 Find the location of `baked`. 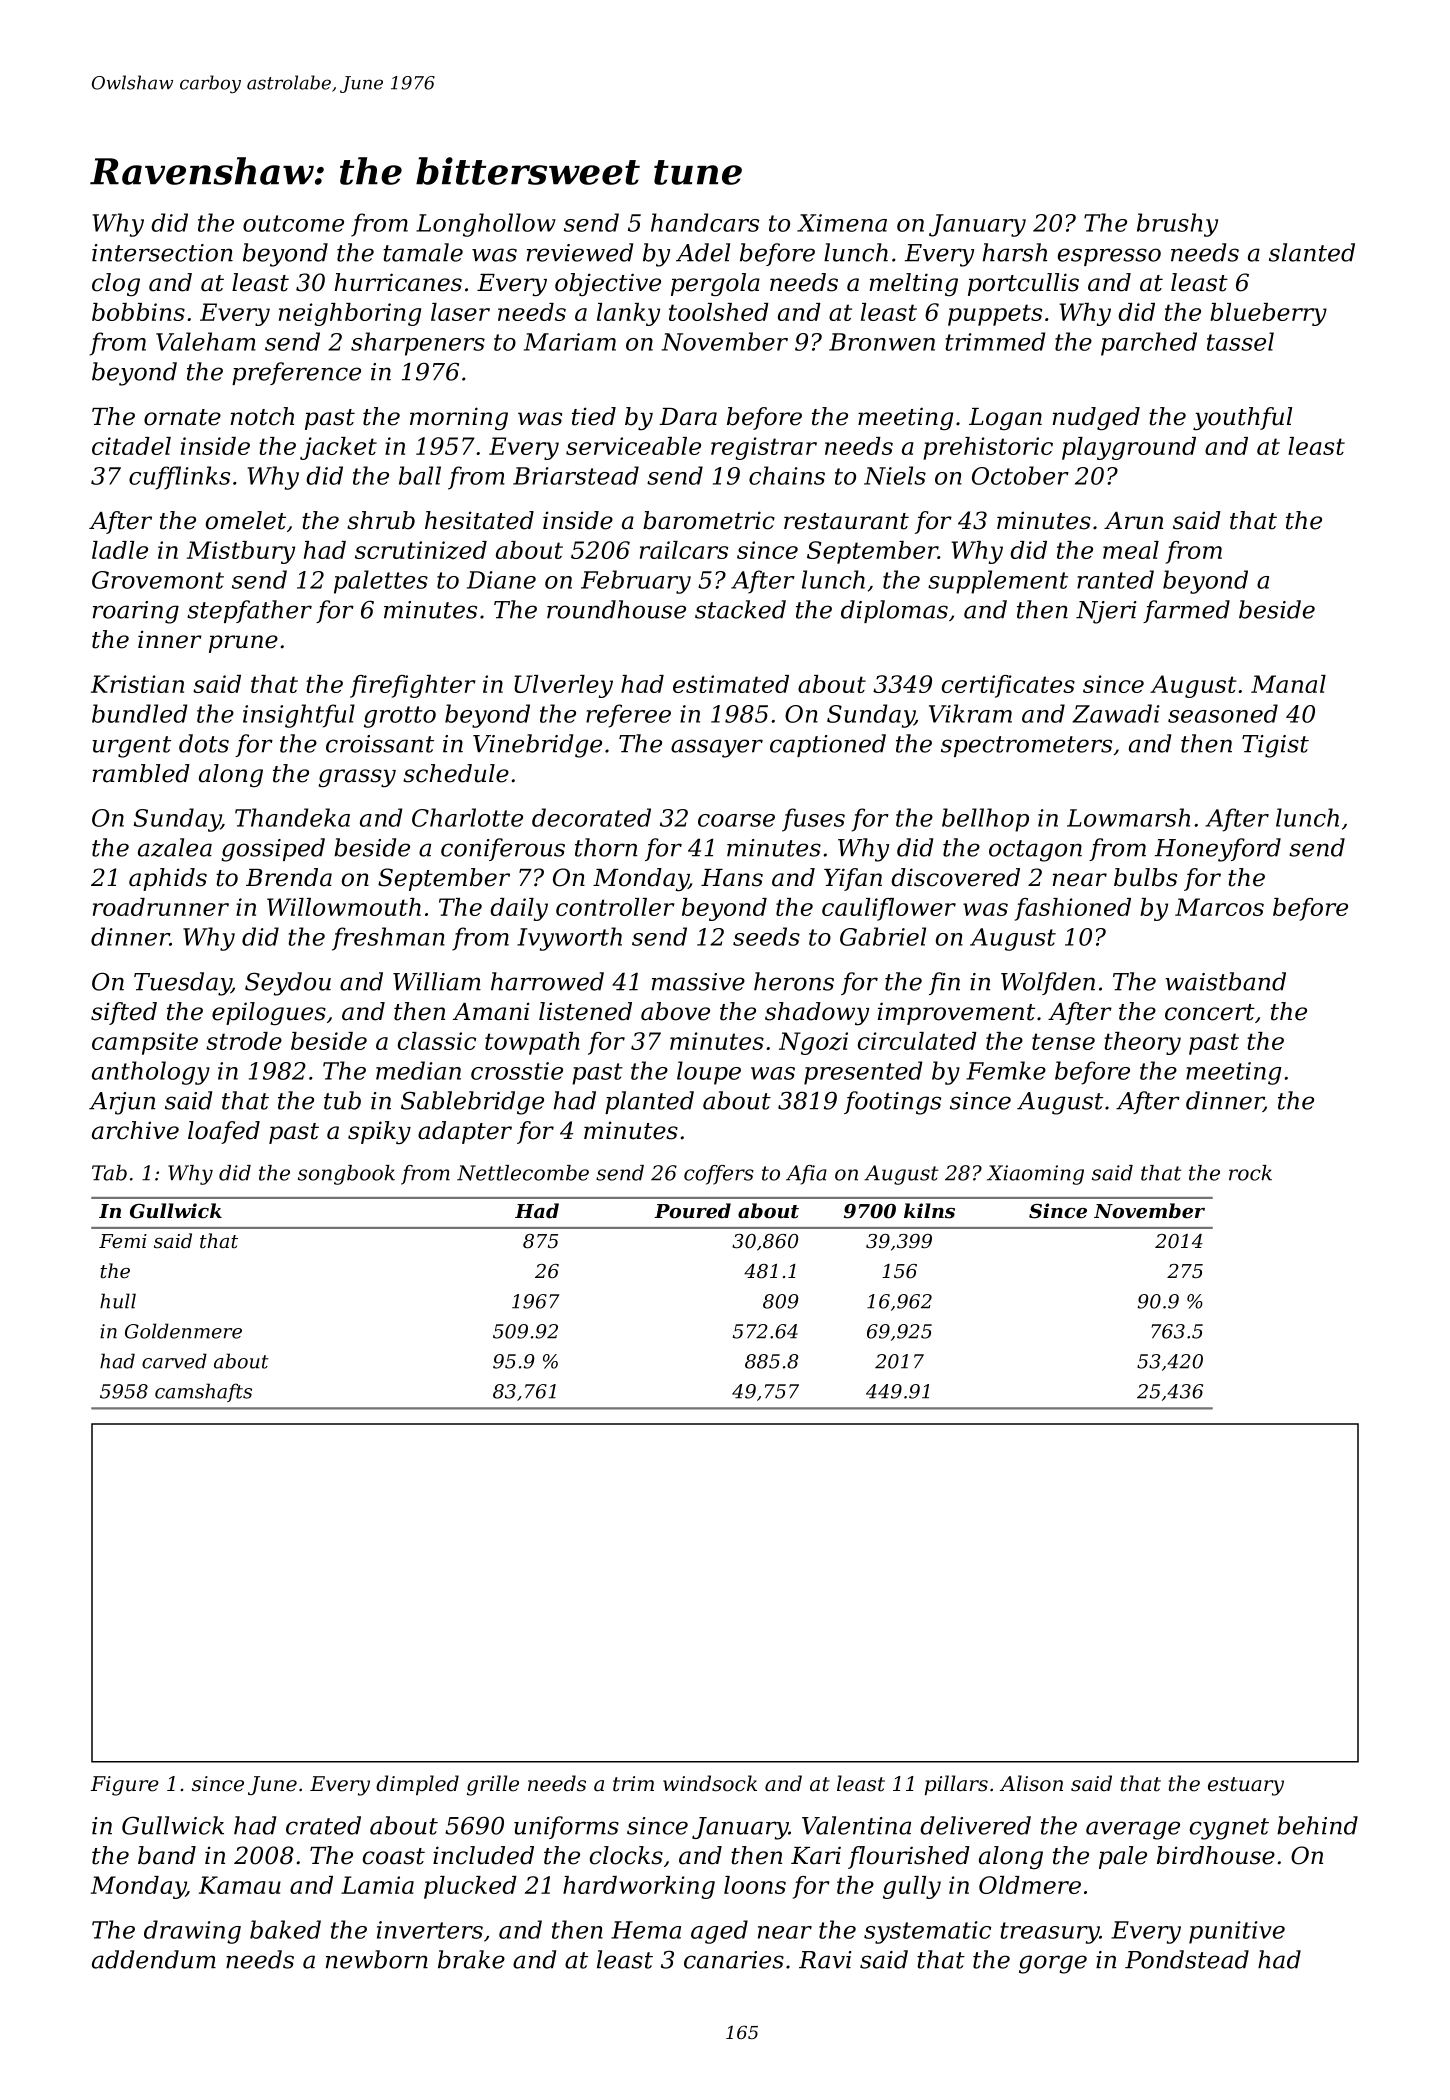

baked is located at coordinates (285, 1929).
